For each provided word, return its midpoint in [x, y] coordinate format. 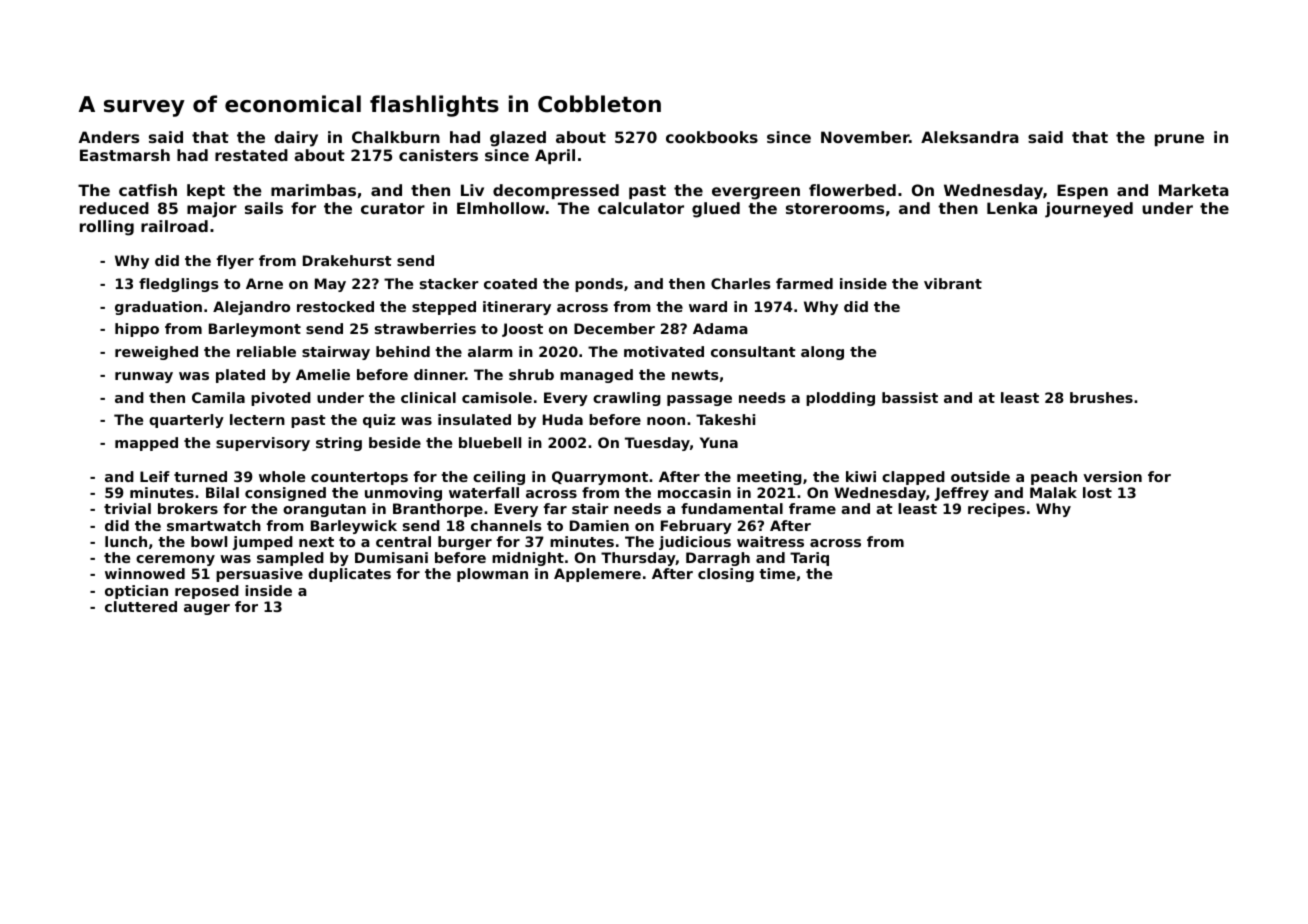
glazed [518, 139]
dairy [296, 139]
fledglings [179, 285]
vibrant [953, 283]
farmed [804, 283]
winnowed [145, 573]
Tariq [809, 559]
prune [1179, 140]
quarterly [186, 421]
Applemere [597, 575]
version [1112, 476]
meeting [769, 478]
